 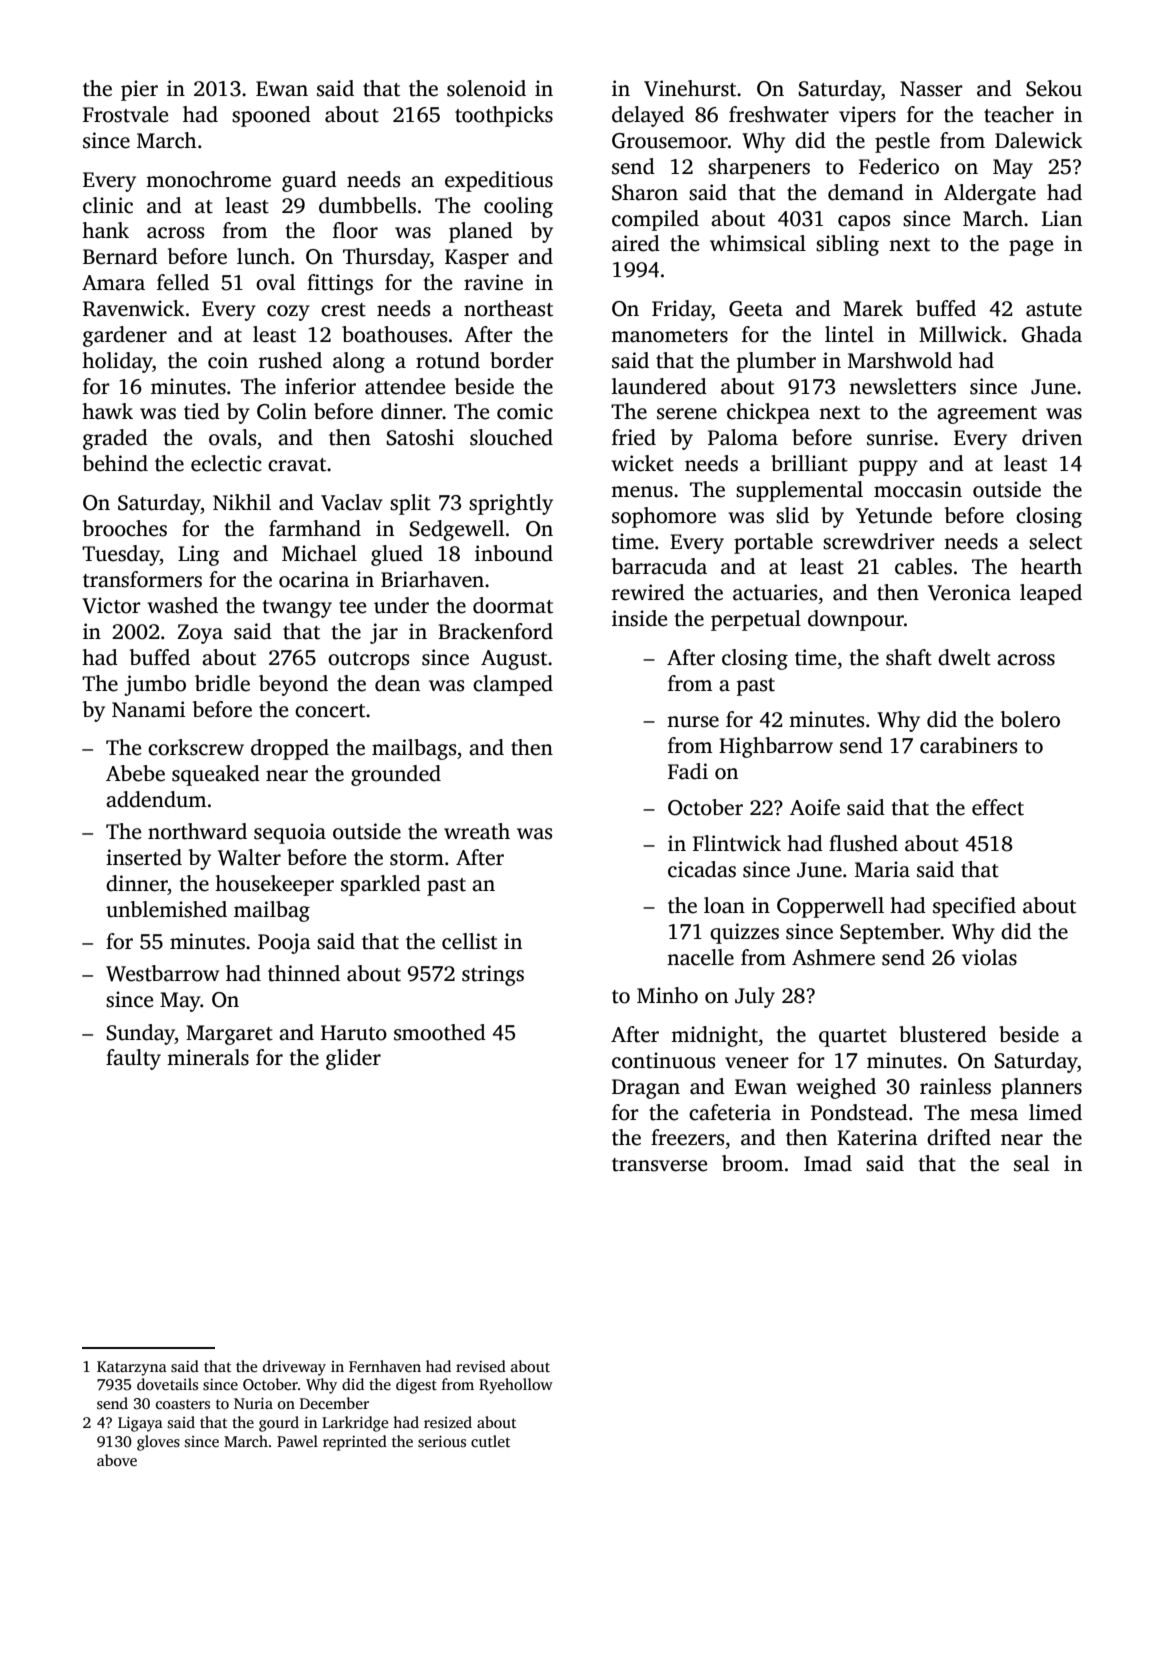 I want to click on planners, so click(x=1041, y=1088).
